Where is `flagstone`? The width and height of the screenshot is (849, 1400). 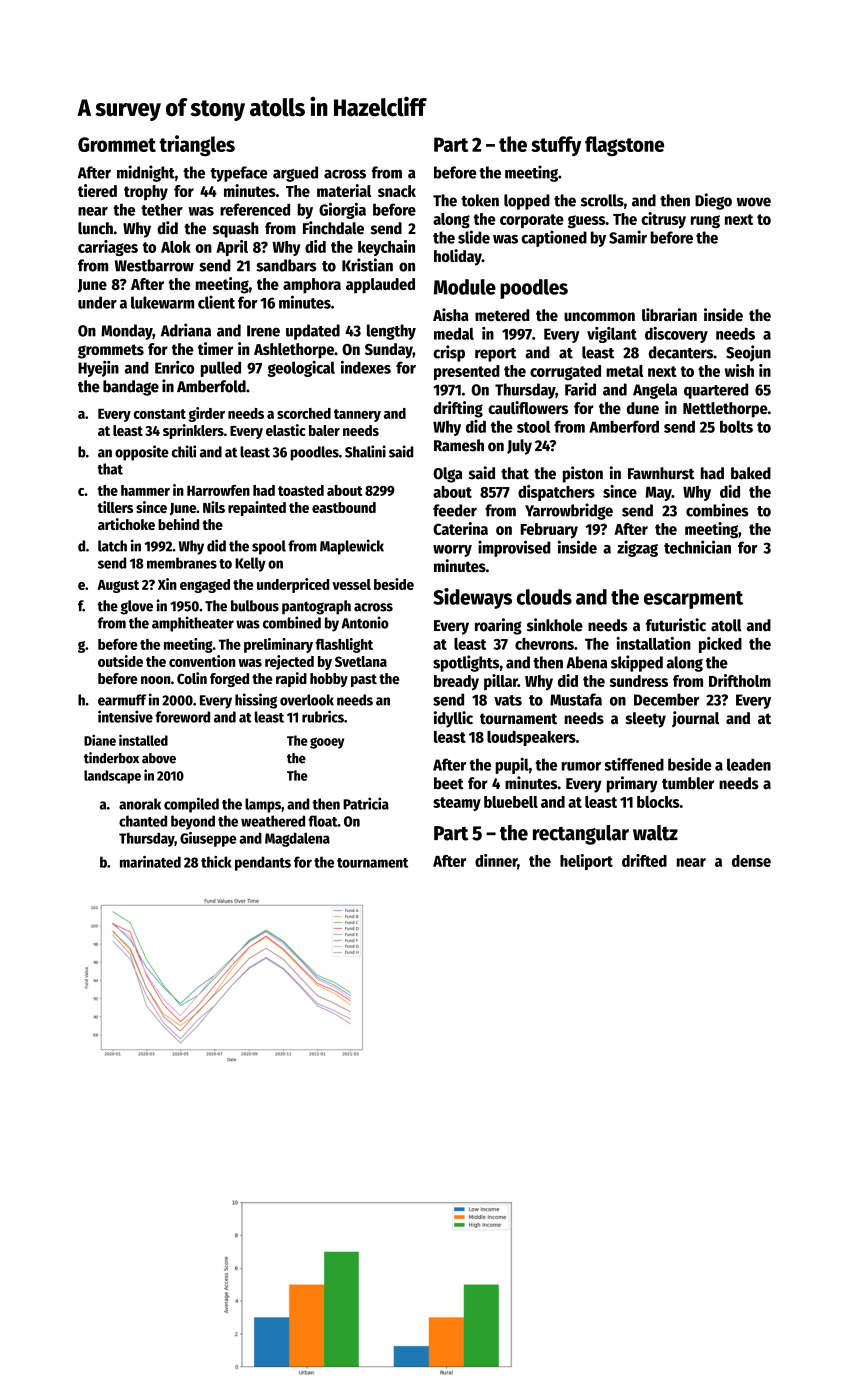 flagstone is located at coordinates (624, 146).
